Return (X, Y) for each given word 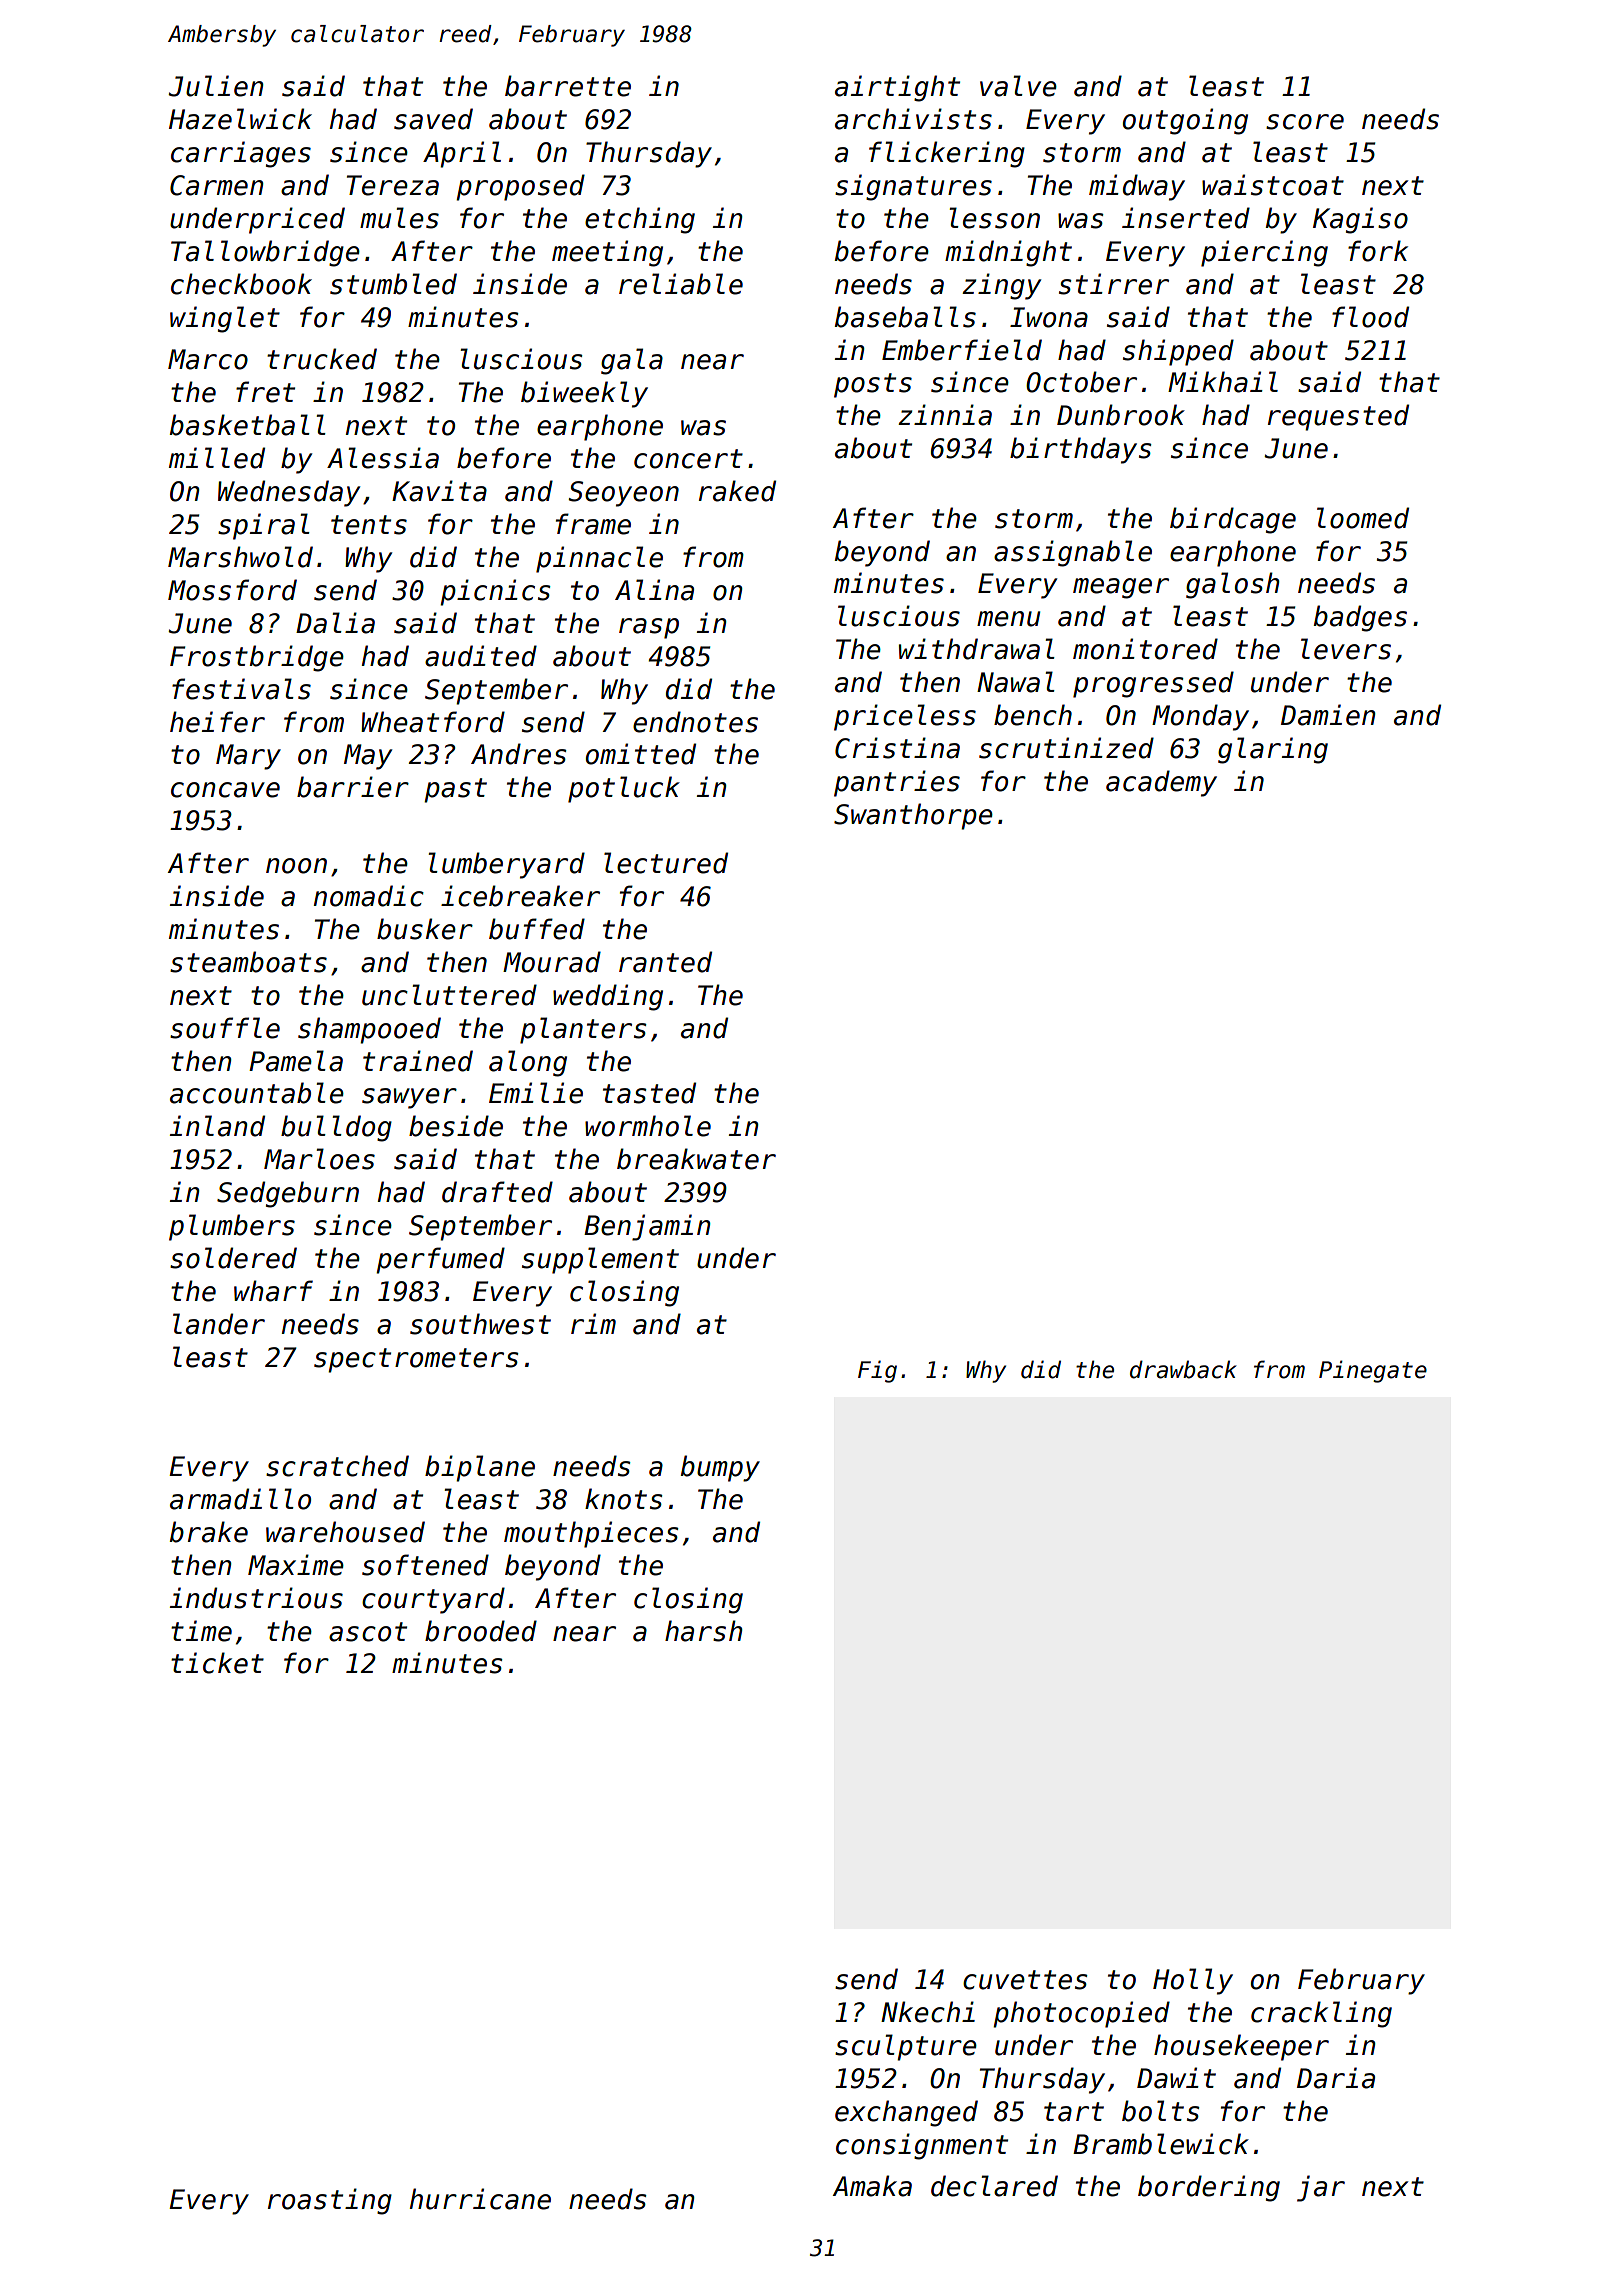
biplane (480, 1468)
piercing (1264, 253)
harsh (704, 1631)
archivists (913, 119)
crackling (1321, 2014)
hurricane (480, 2199)
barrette (568, 86)
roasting (330, 2201)
